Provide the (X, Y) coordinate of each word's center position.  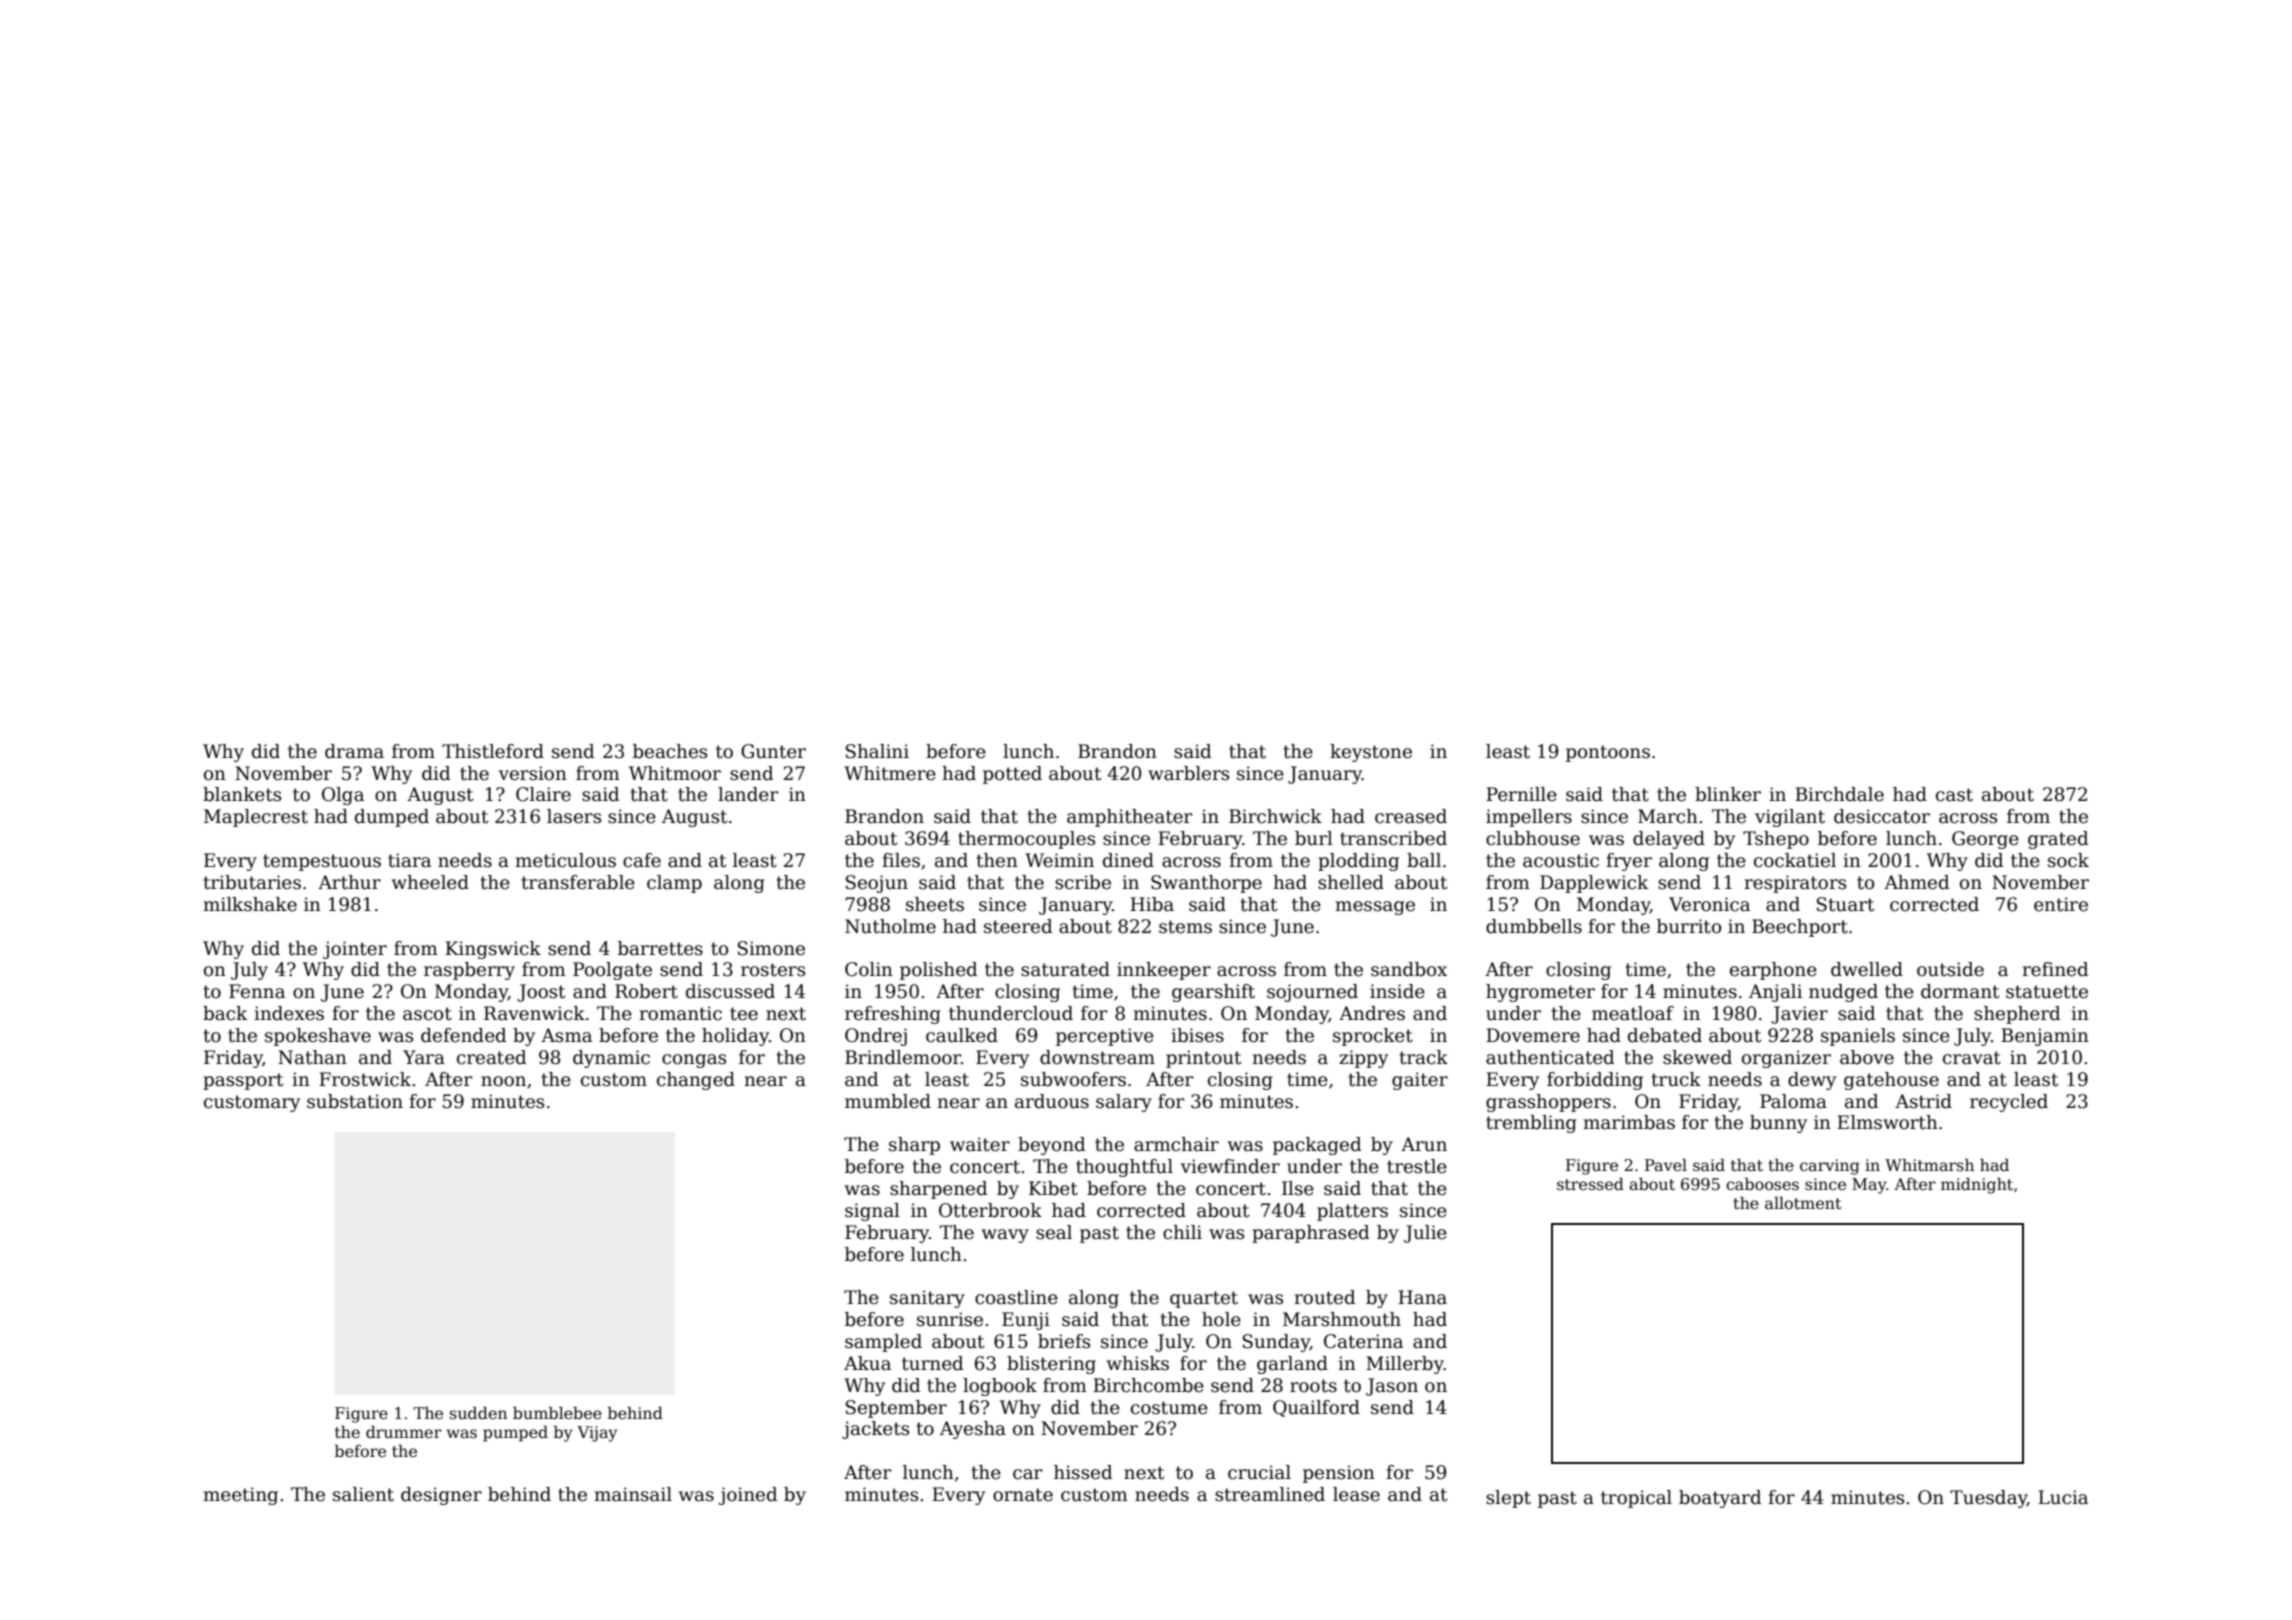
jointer (355, 950)
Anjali (1775, 993)
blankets (242, 794)
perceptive (1105, 1037)
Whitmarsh (1929, 1164)
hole (1221, 1319)
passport (243, 1081)
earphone (1773, 971)
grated (2058, 840)
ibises (1197, 1035)
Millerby (1405, 1365)
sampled (883, 1343)
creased (1411, 816)
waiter (980, 1144)
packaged (1317, 1146)
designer (441, 1496)
